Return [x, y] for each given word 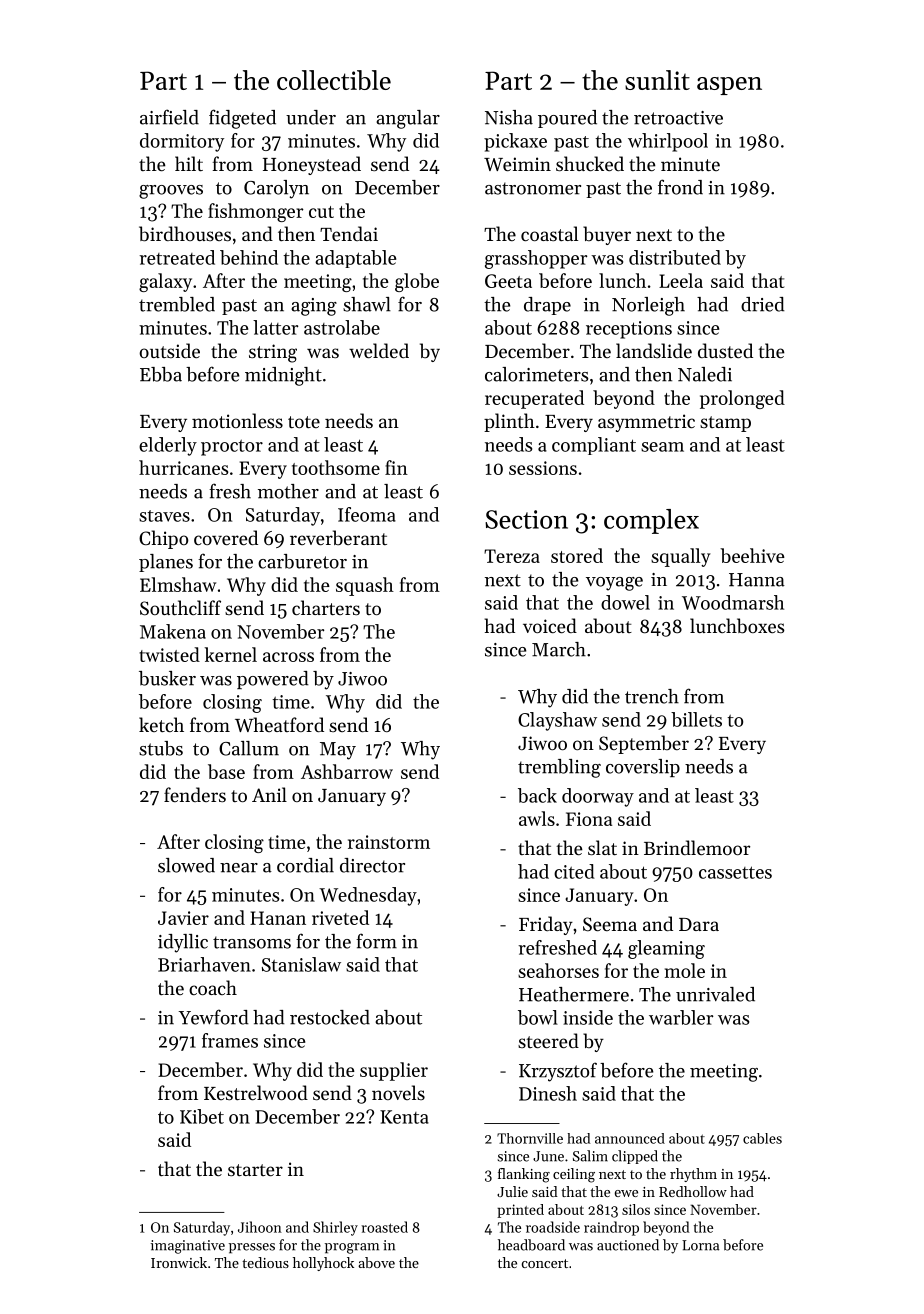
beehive [752, 555]
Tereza [512, 556]
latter [275, 327]
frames [230, 1040]
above [376, 1262]
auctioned [628, 1245]
